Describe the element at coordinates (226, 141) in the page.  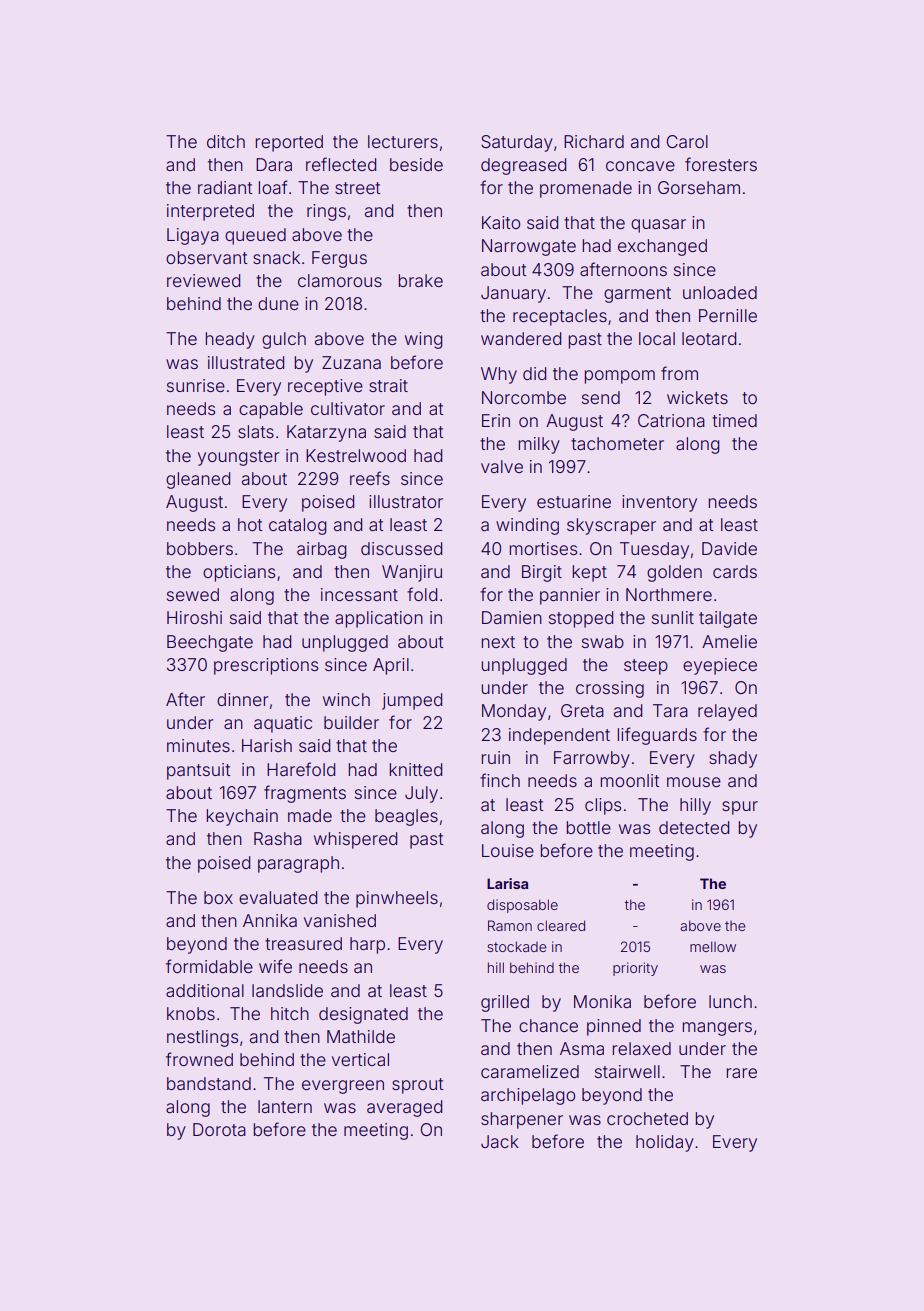
I see `ditch` at that location.
